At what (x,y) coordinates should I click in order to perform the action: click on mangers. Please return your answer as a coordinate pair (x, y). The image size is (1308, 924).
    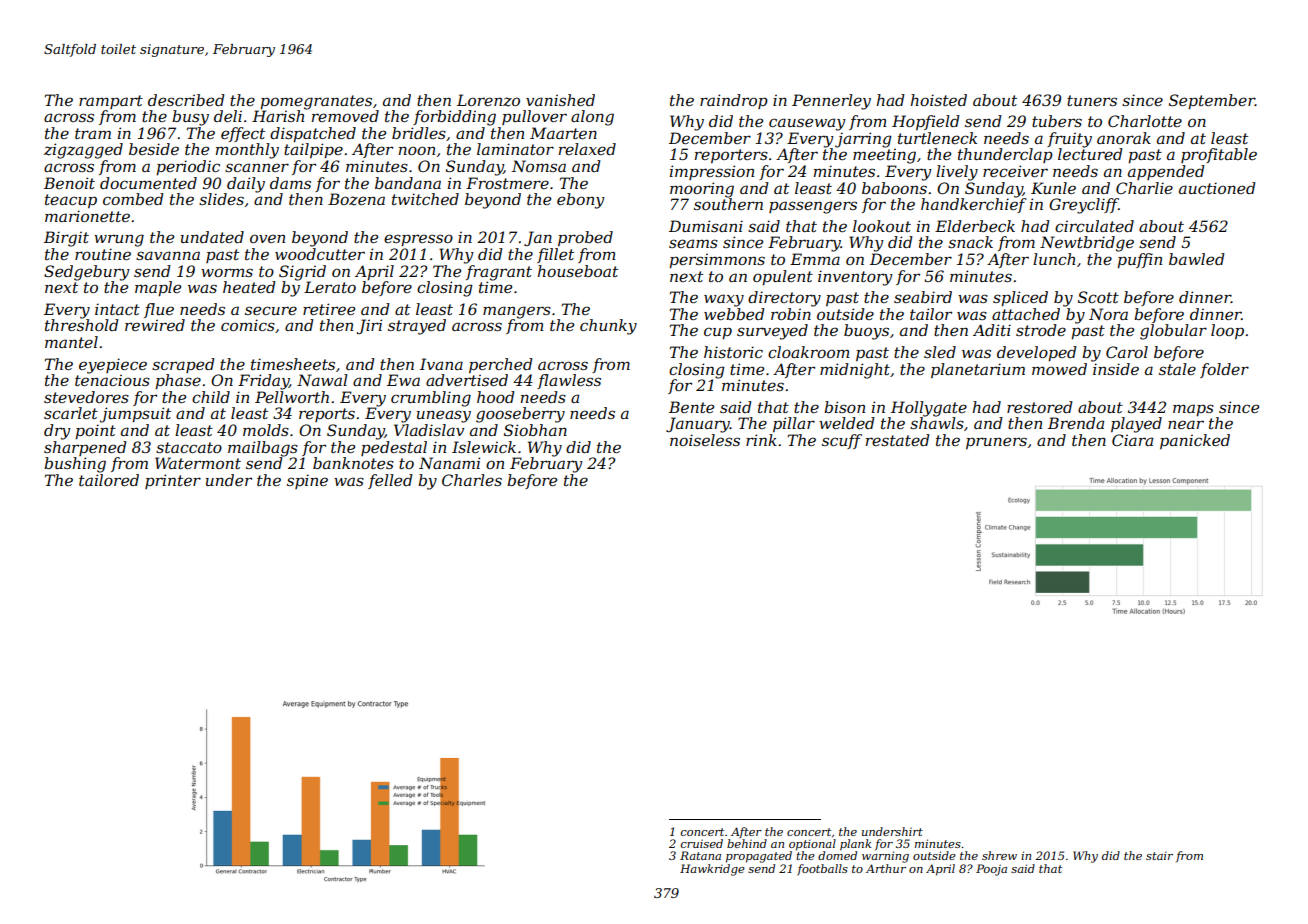
    Looking at the image, I should click on (517, 312).
